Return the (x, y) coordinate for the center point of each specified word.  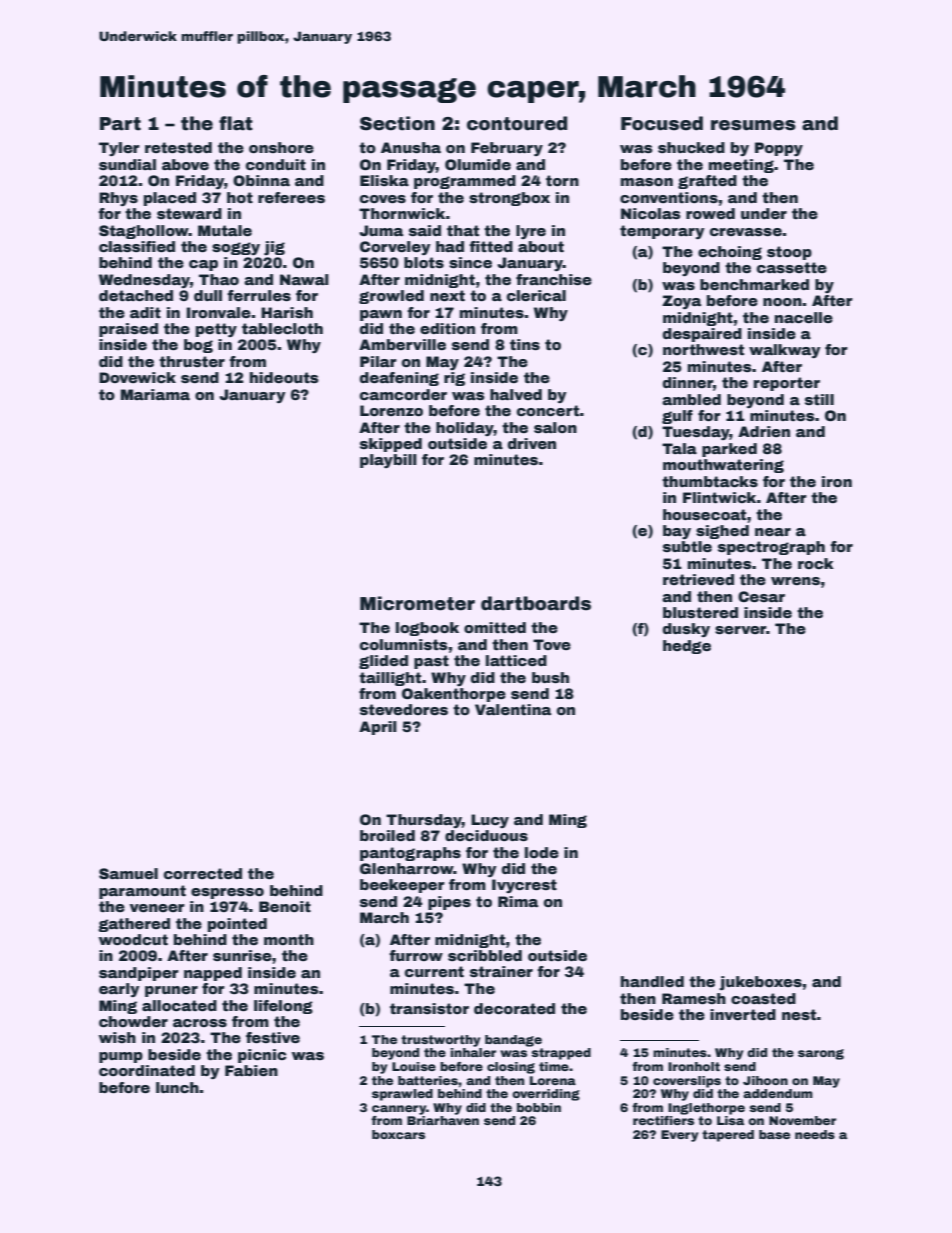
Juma (381, 230)
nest (799, 1014)
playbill (388, 461)
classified (137, 246)
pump (121, 1057)
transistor (429, 1008)
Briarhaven (443, 1120)
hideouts (284, 377)
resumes (753, 125)
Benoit (285, 906)
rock (816, 563)
